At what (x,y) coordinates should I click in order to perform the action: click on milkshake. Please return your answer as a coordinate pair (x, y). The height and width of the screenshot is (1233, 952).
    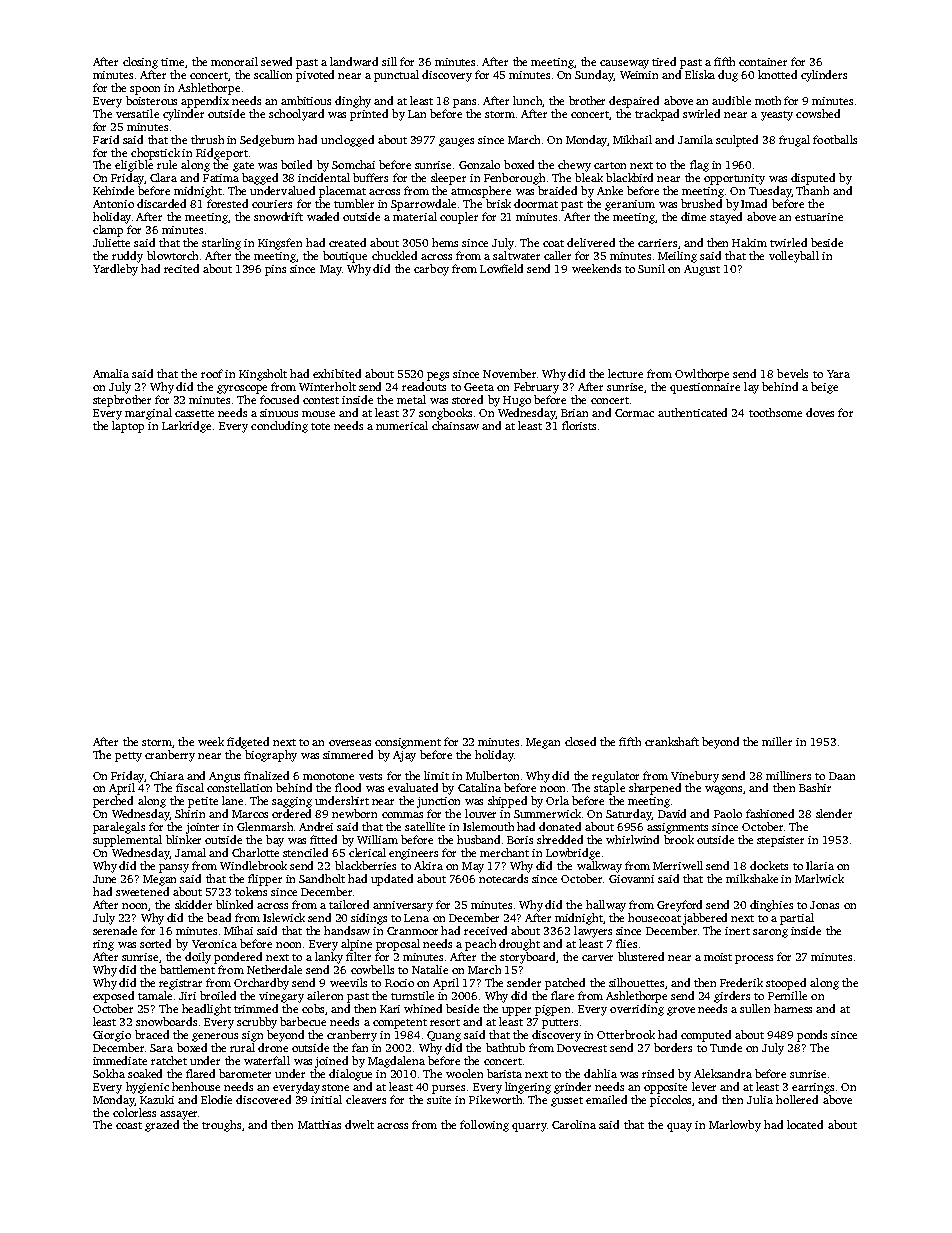
    Looking at the image, I should click on (752, 878).
